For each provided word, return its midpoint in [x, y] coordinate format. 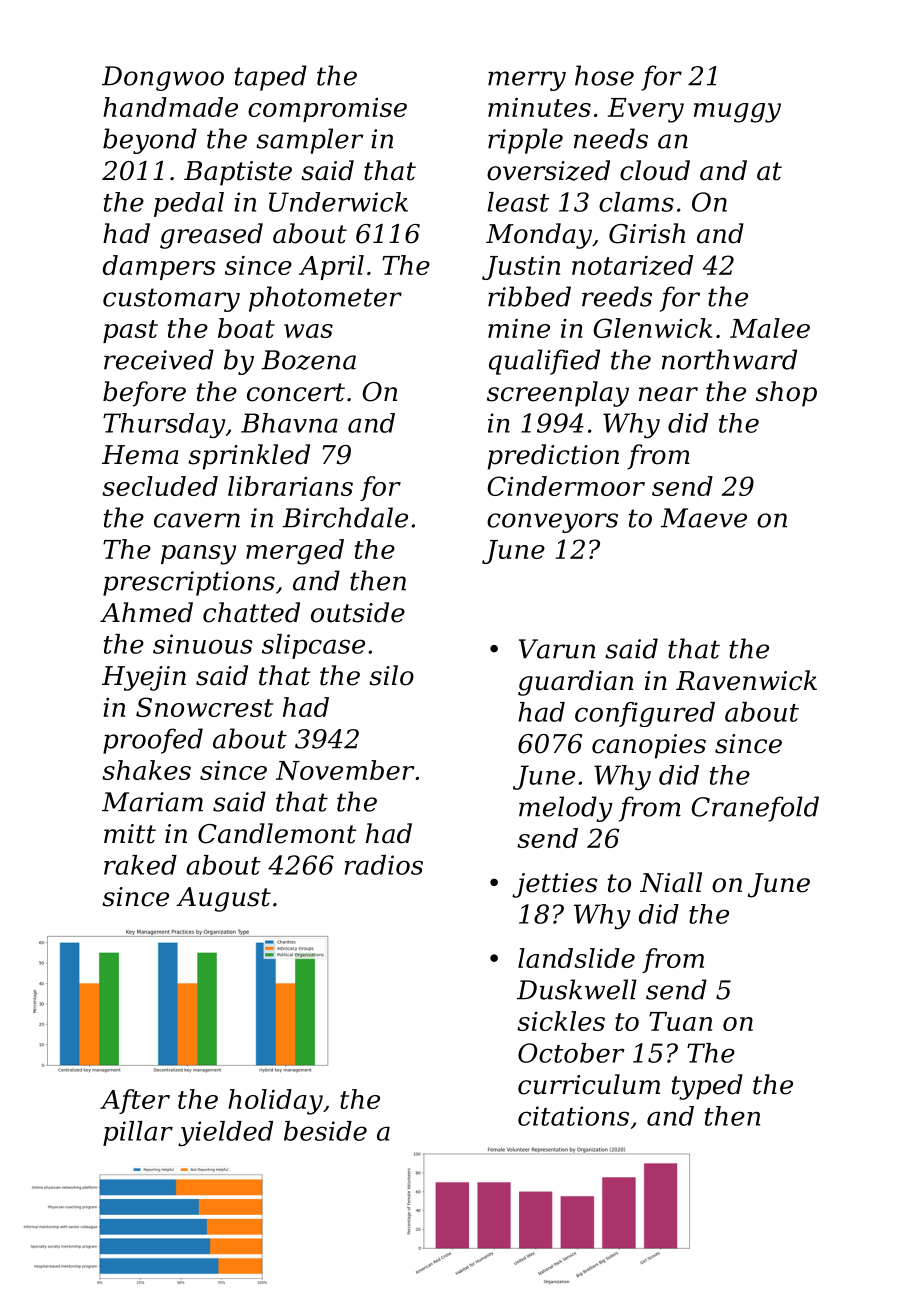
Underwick [338, 202]
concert [296, 392]
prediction [553, 457]
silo [391, 675]
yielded [225, 1133]
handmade [170, 107]
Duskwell [577, 989]
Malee [770, 328]
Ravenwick [746, 680]
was [308, 331]
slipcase [313, 646]
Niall [671, 882]
